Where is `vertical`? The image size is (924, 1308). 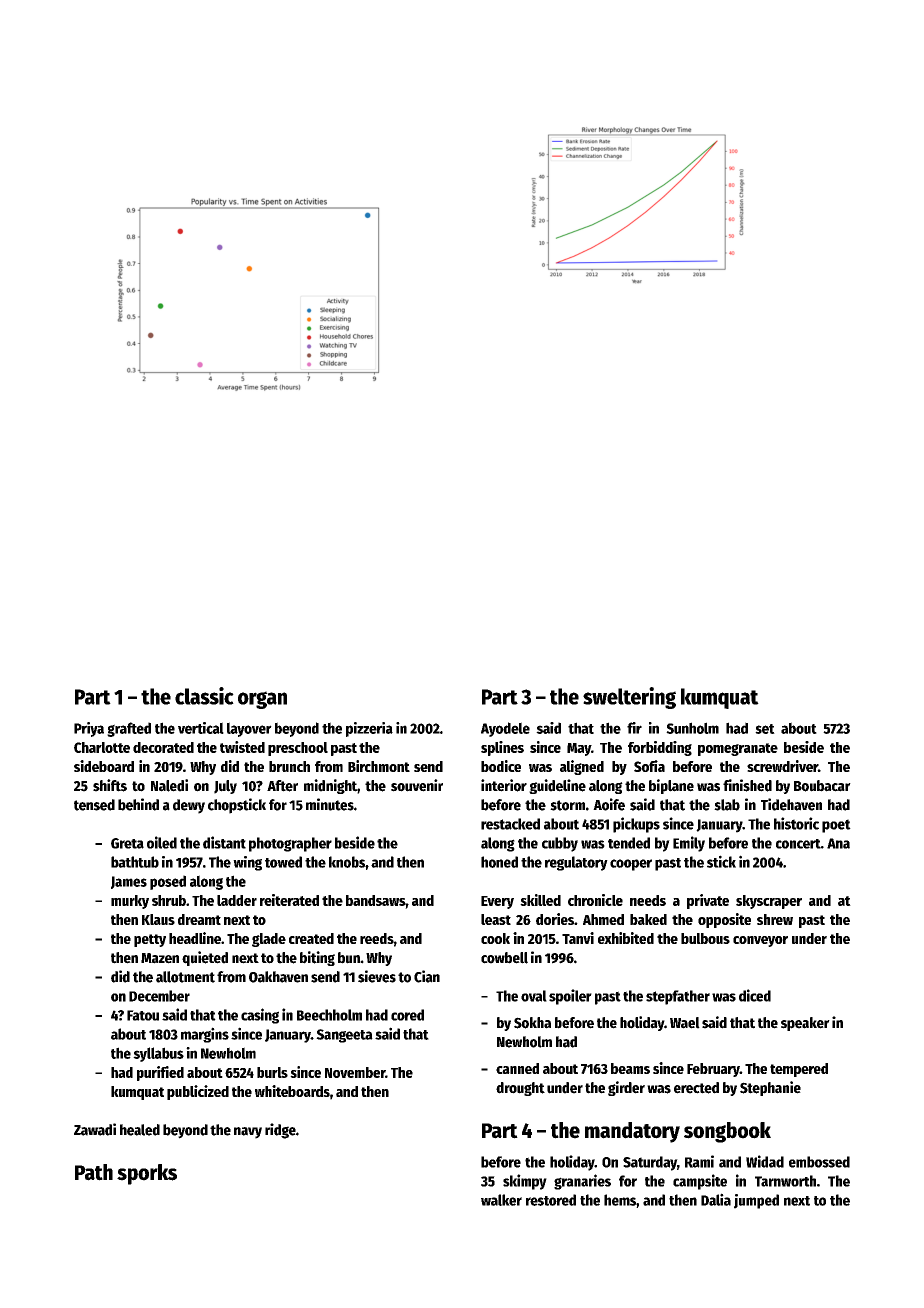 vertical is located at coordinates (201, 728).
